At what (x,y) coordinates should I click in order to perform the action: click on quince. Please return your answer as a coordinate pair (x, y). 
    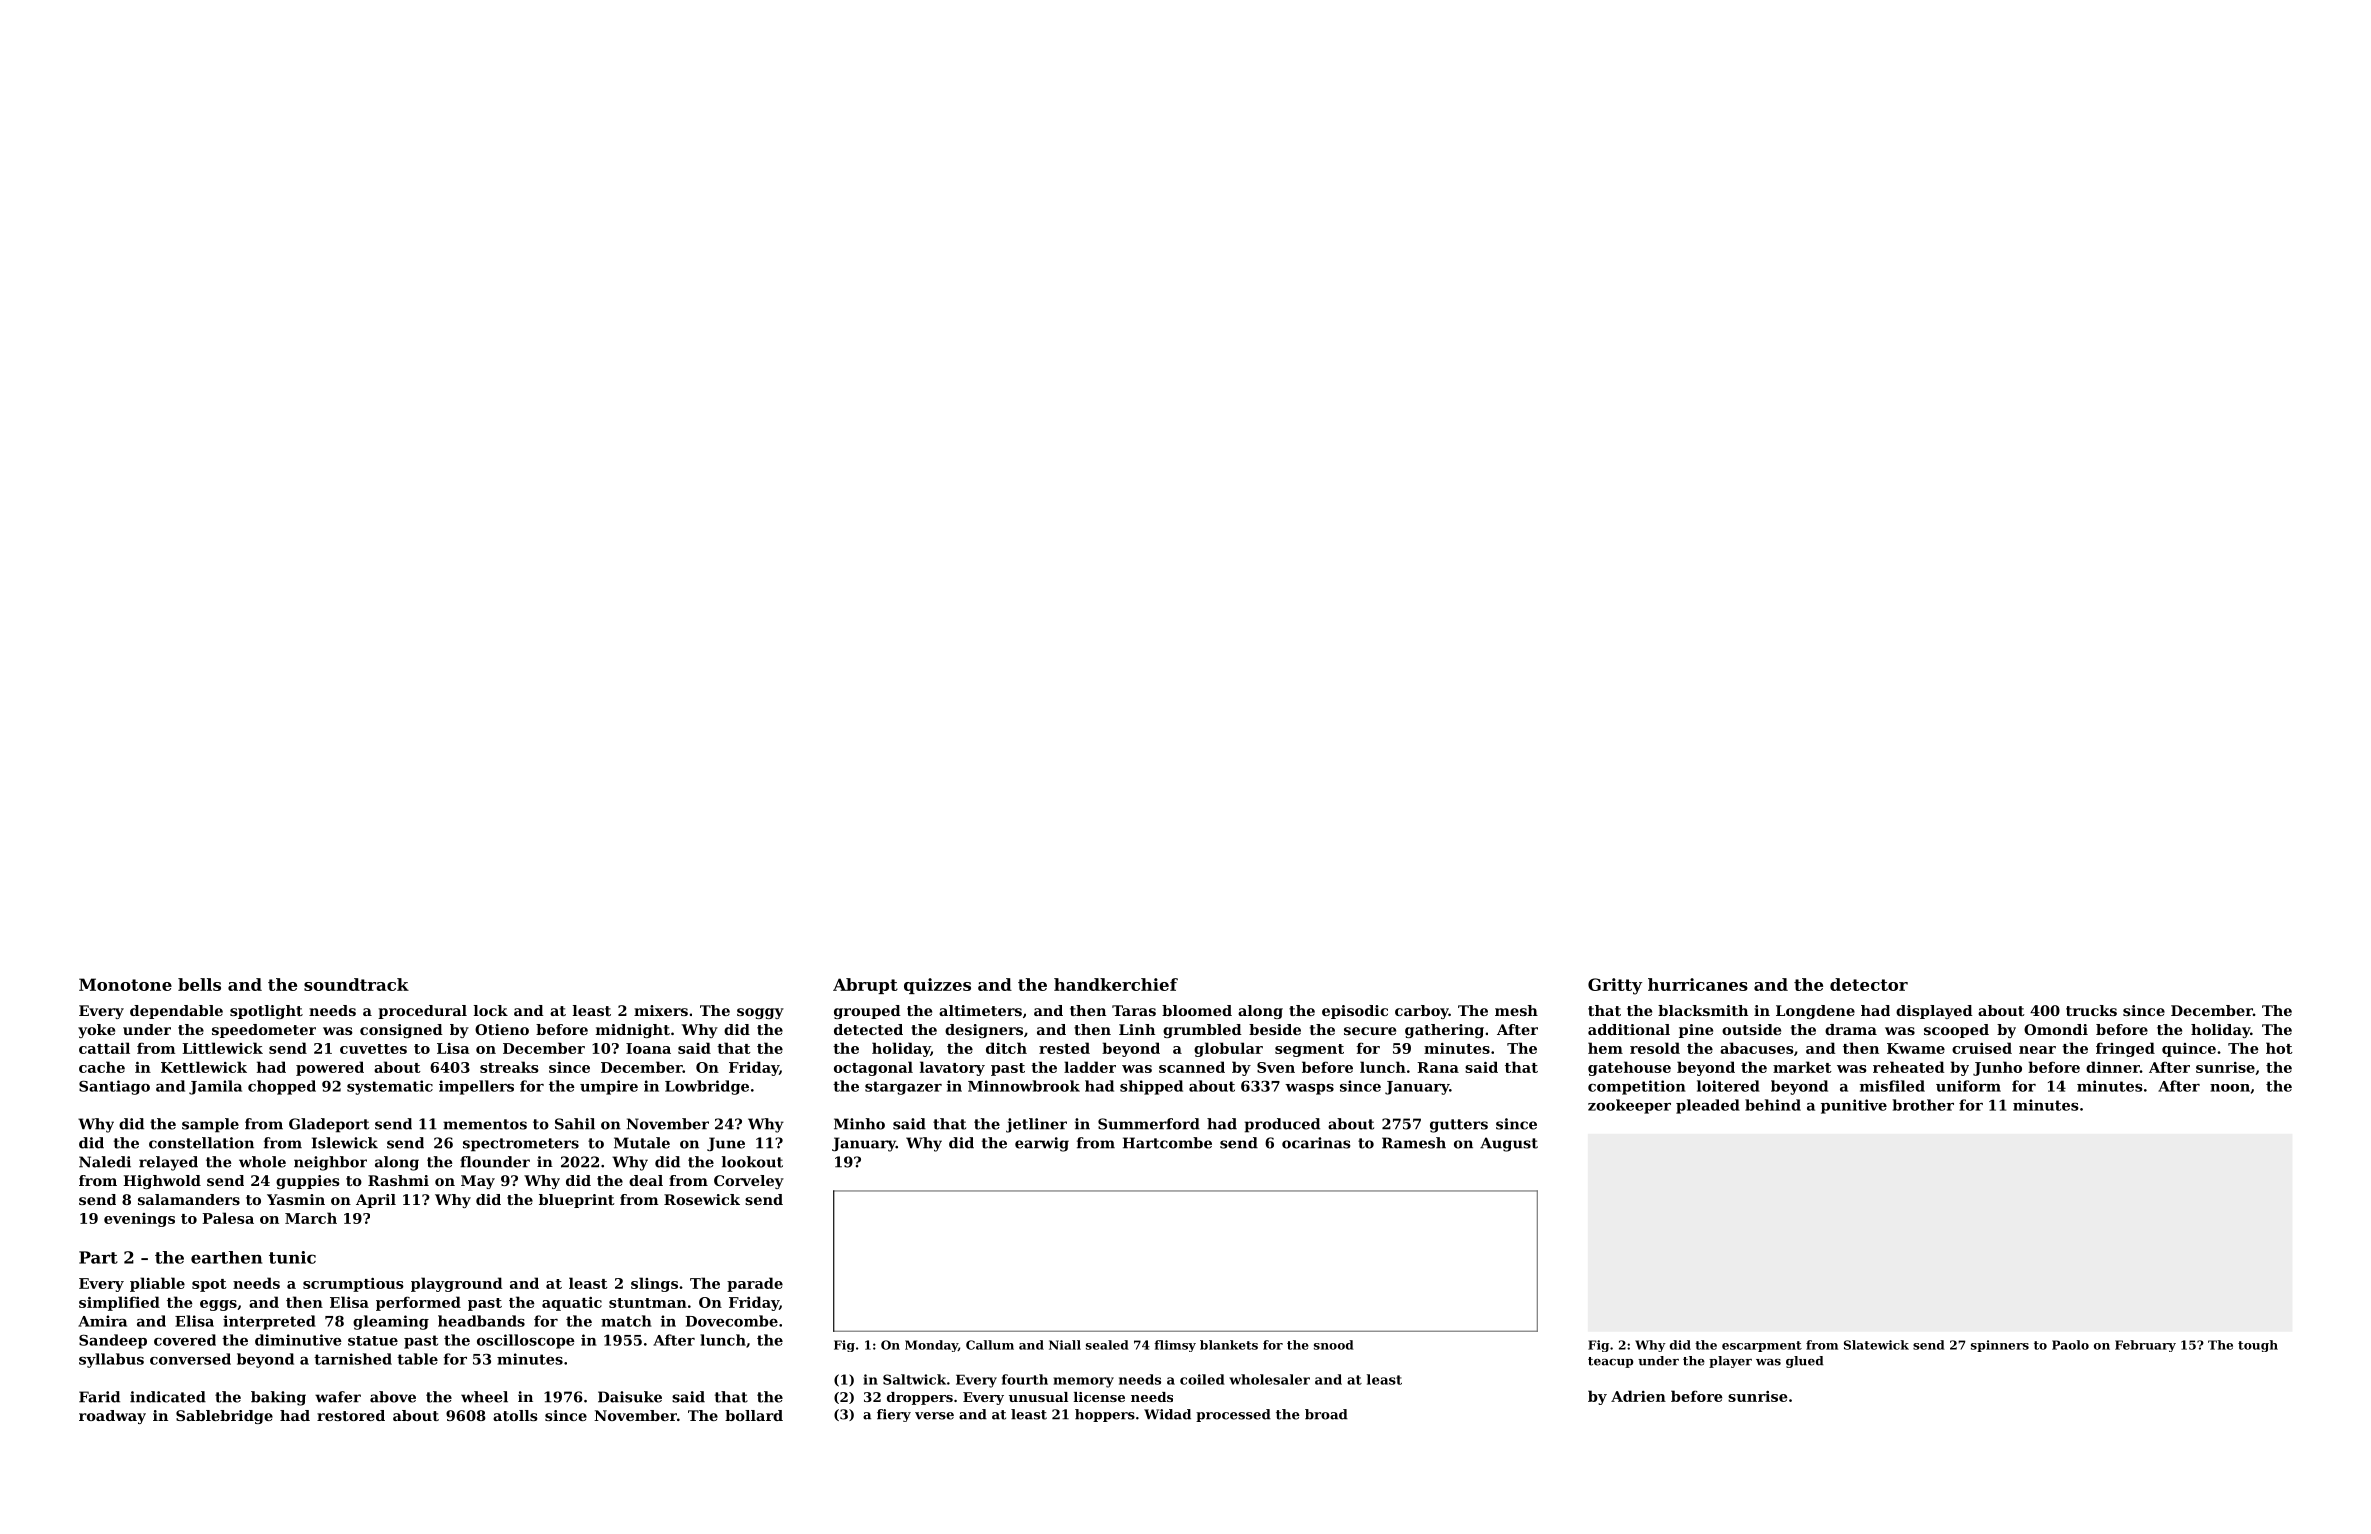
    Looking at the image, I should click on (2189, 1050).
